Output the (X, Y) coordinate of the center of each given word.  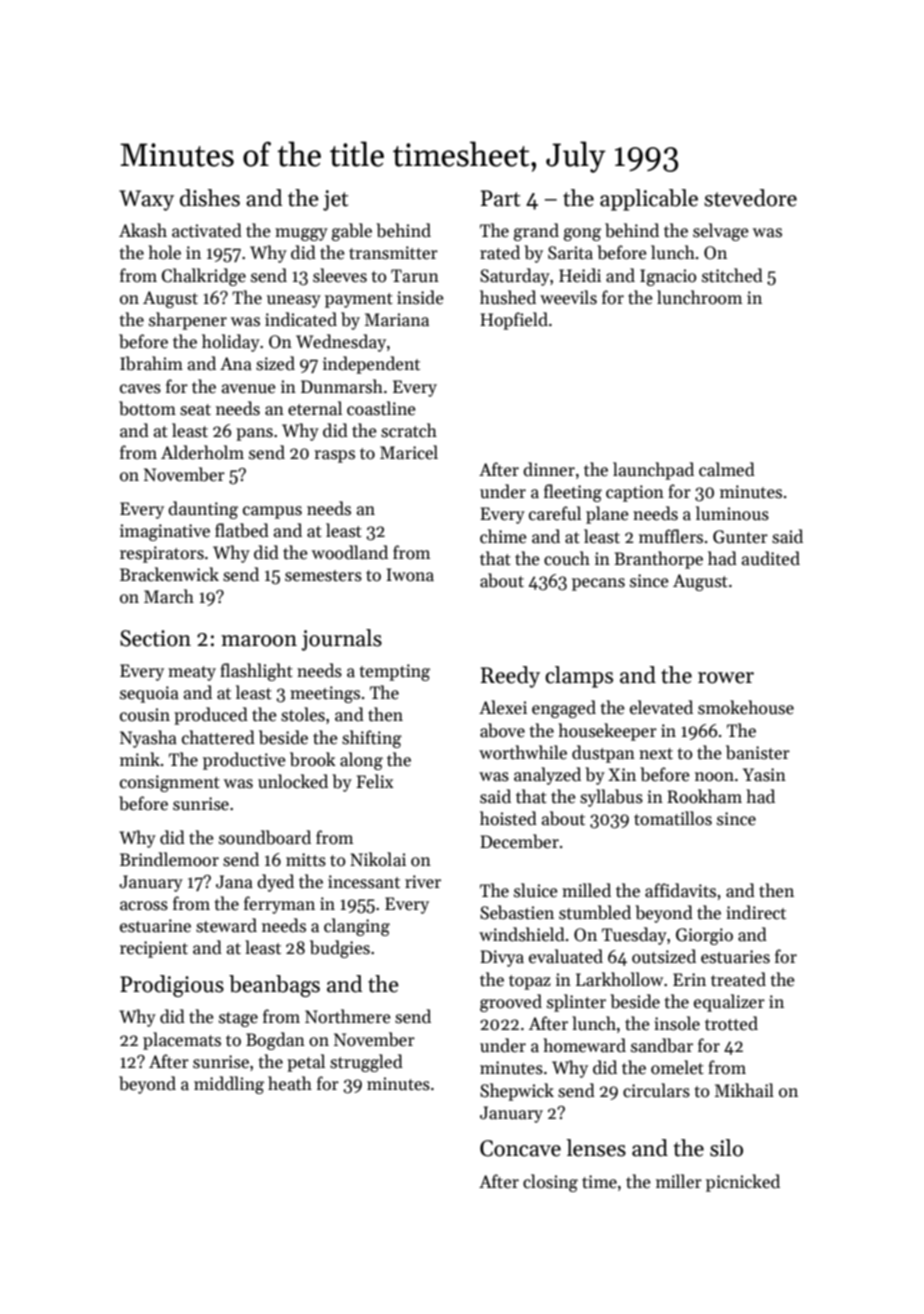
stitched (732, 275)
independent (371, 365)
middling (229, 1085)
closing (550, 1183)
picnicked (743, 1183)
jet (335, 200)
